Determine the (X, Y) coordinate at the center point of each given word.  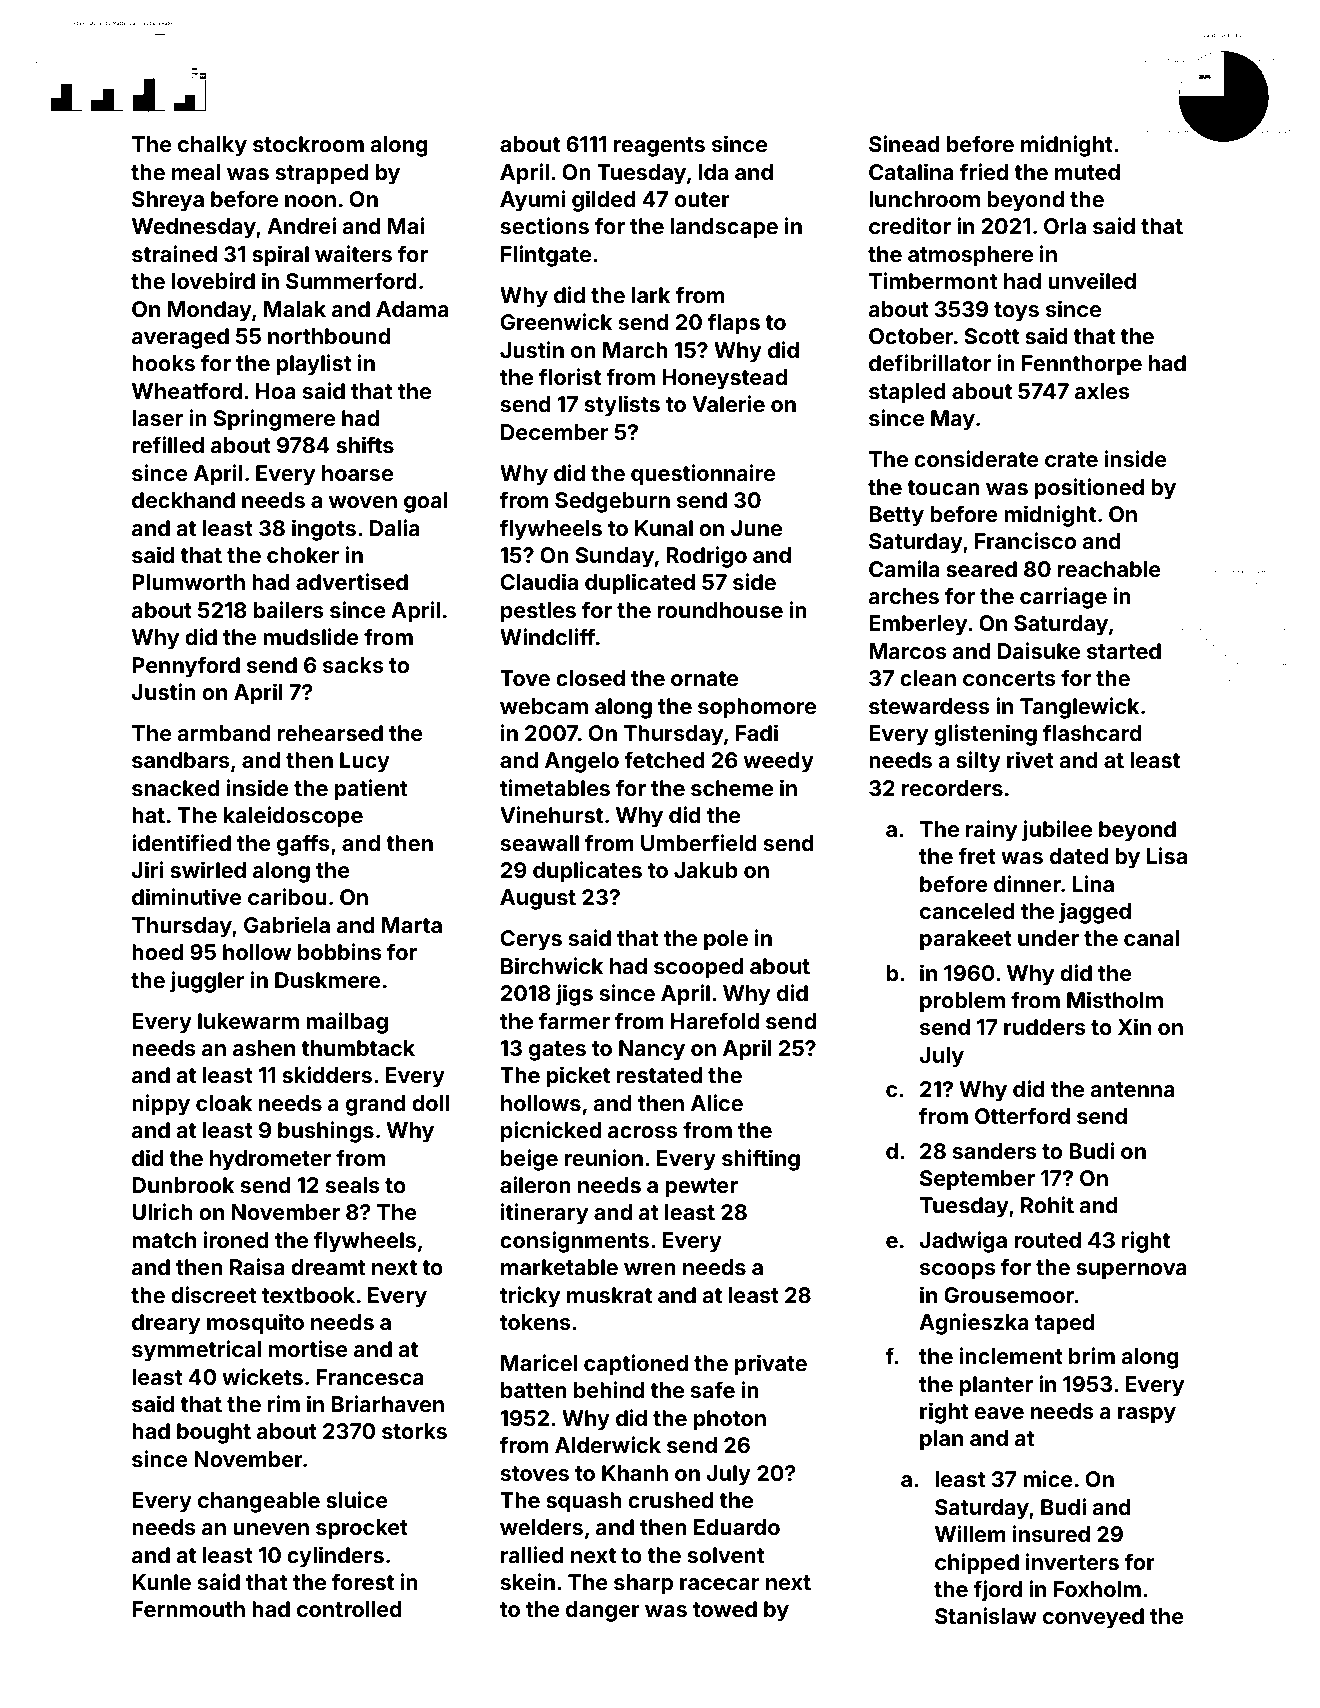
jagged (1095, 913)
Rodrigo (706, 557)
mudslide (311, 636)
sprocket (362, 1529)
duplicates (587, 872)
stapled (907, 393)
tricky (530, 1297)
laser (157, 418)
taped (1064, 1324)
